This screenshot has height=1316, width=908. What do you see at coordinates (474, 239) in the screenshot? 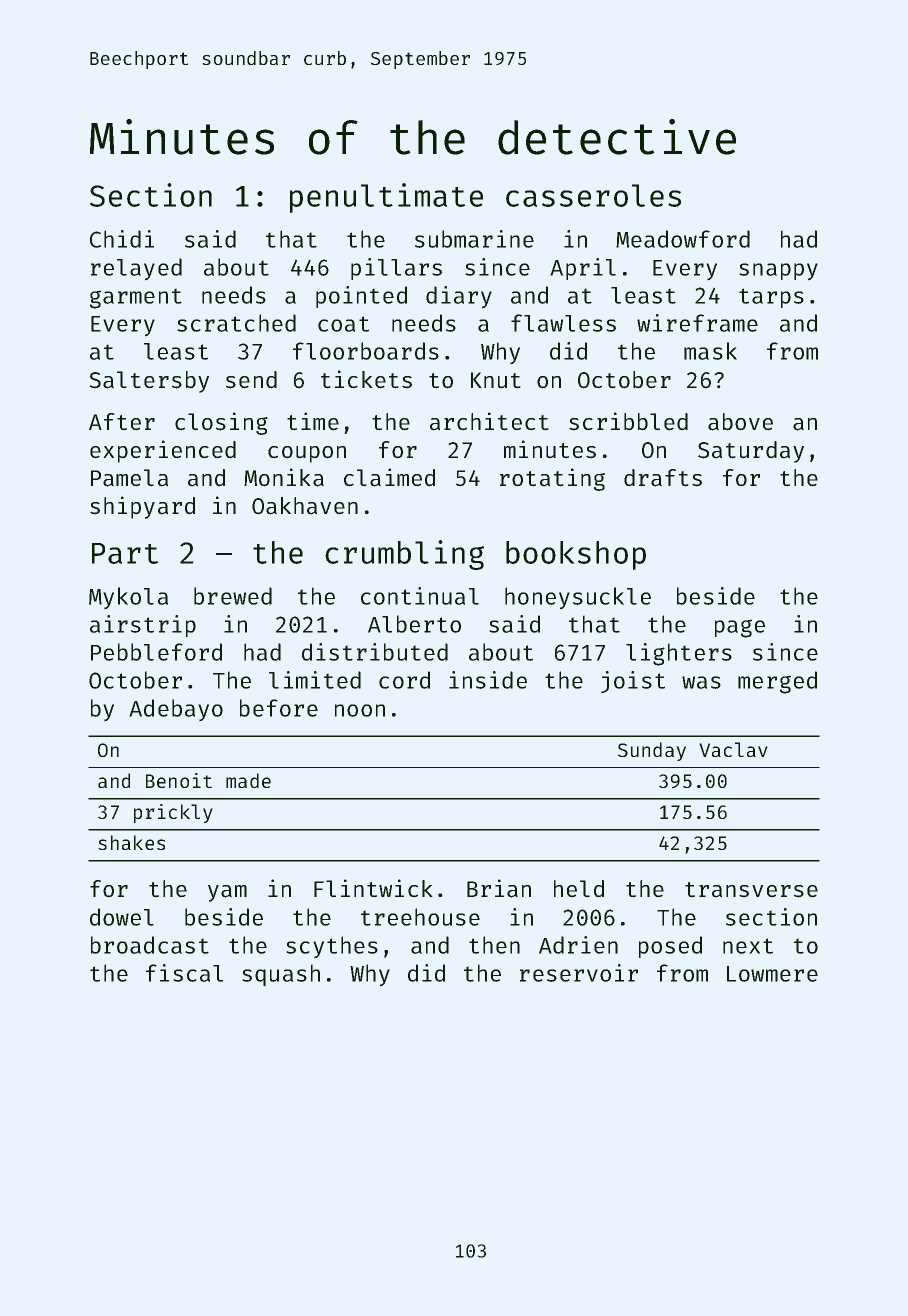
I see `submarine` at bounding box center [474, 239].
